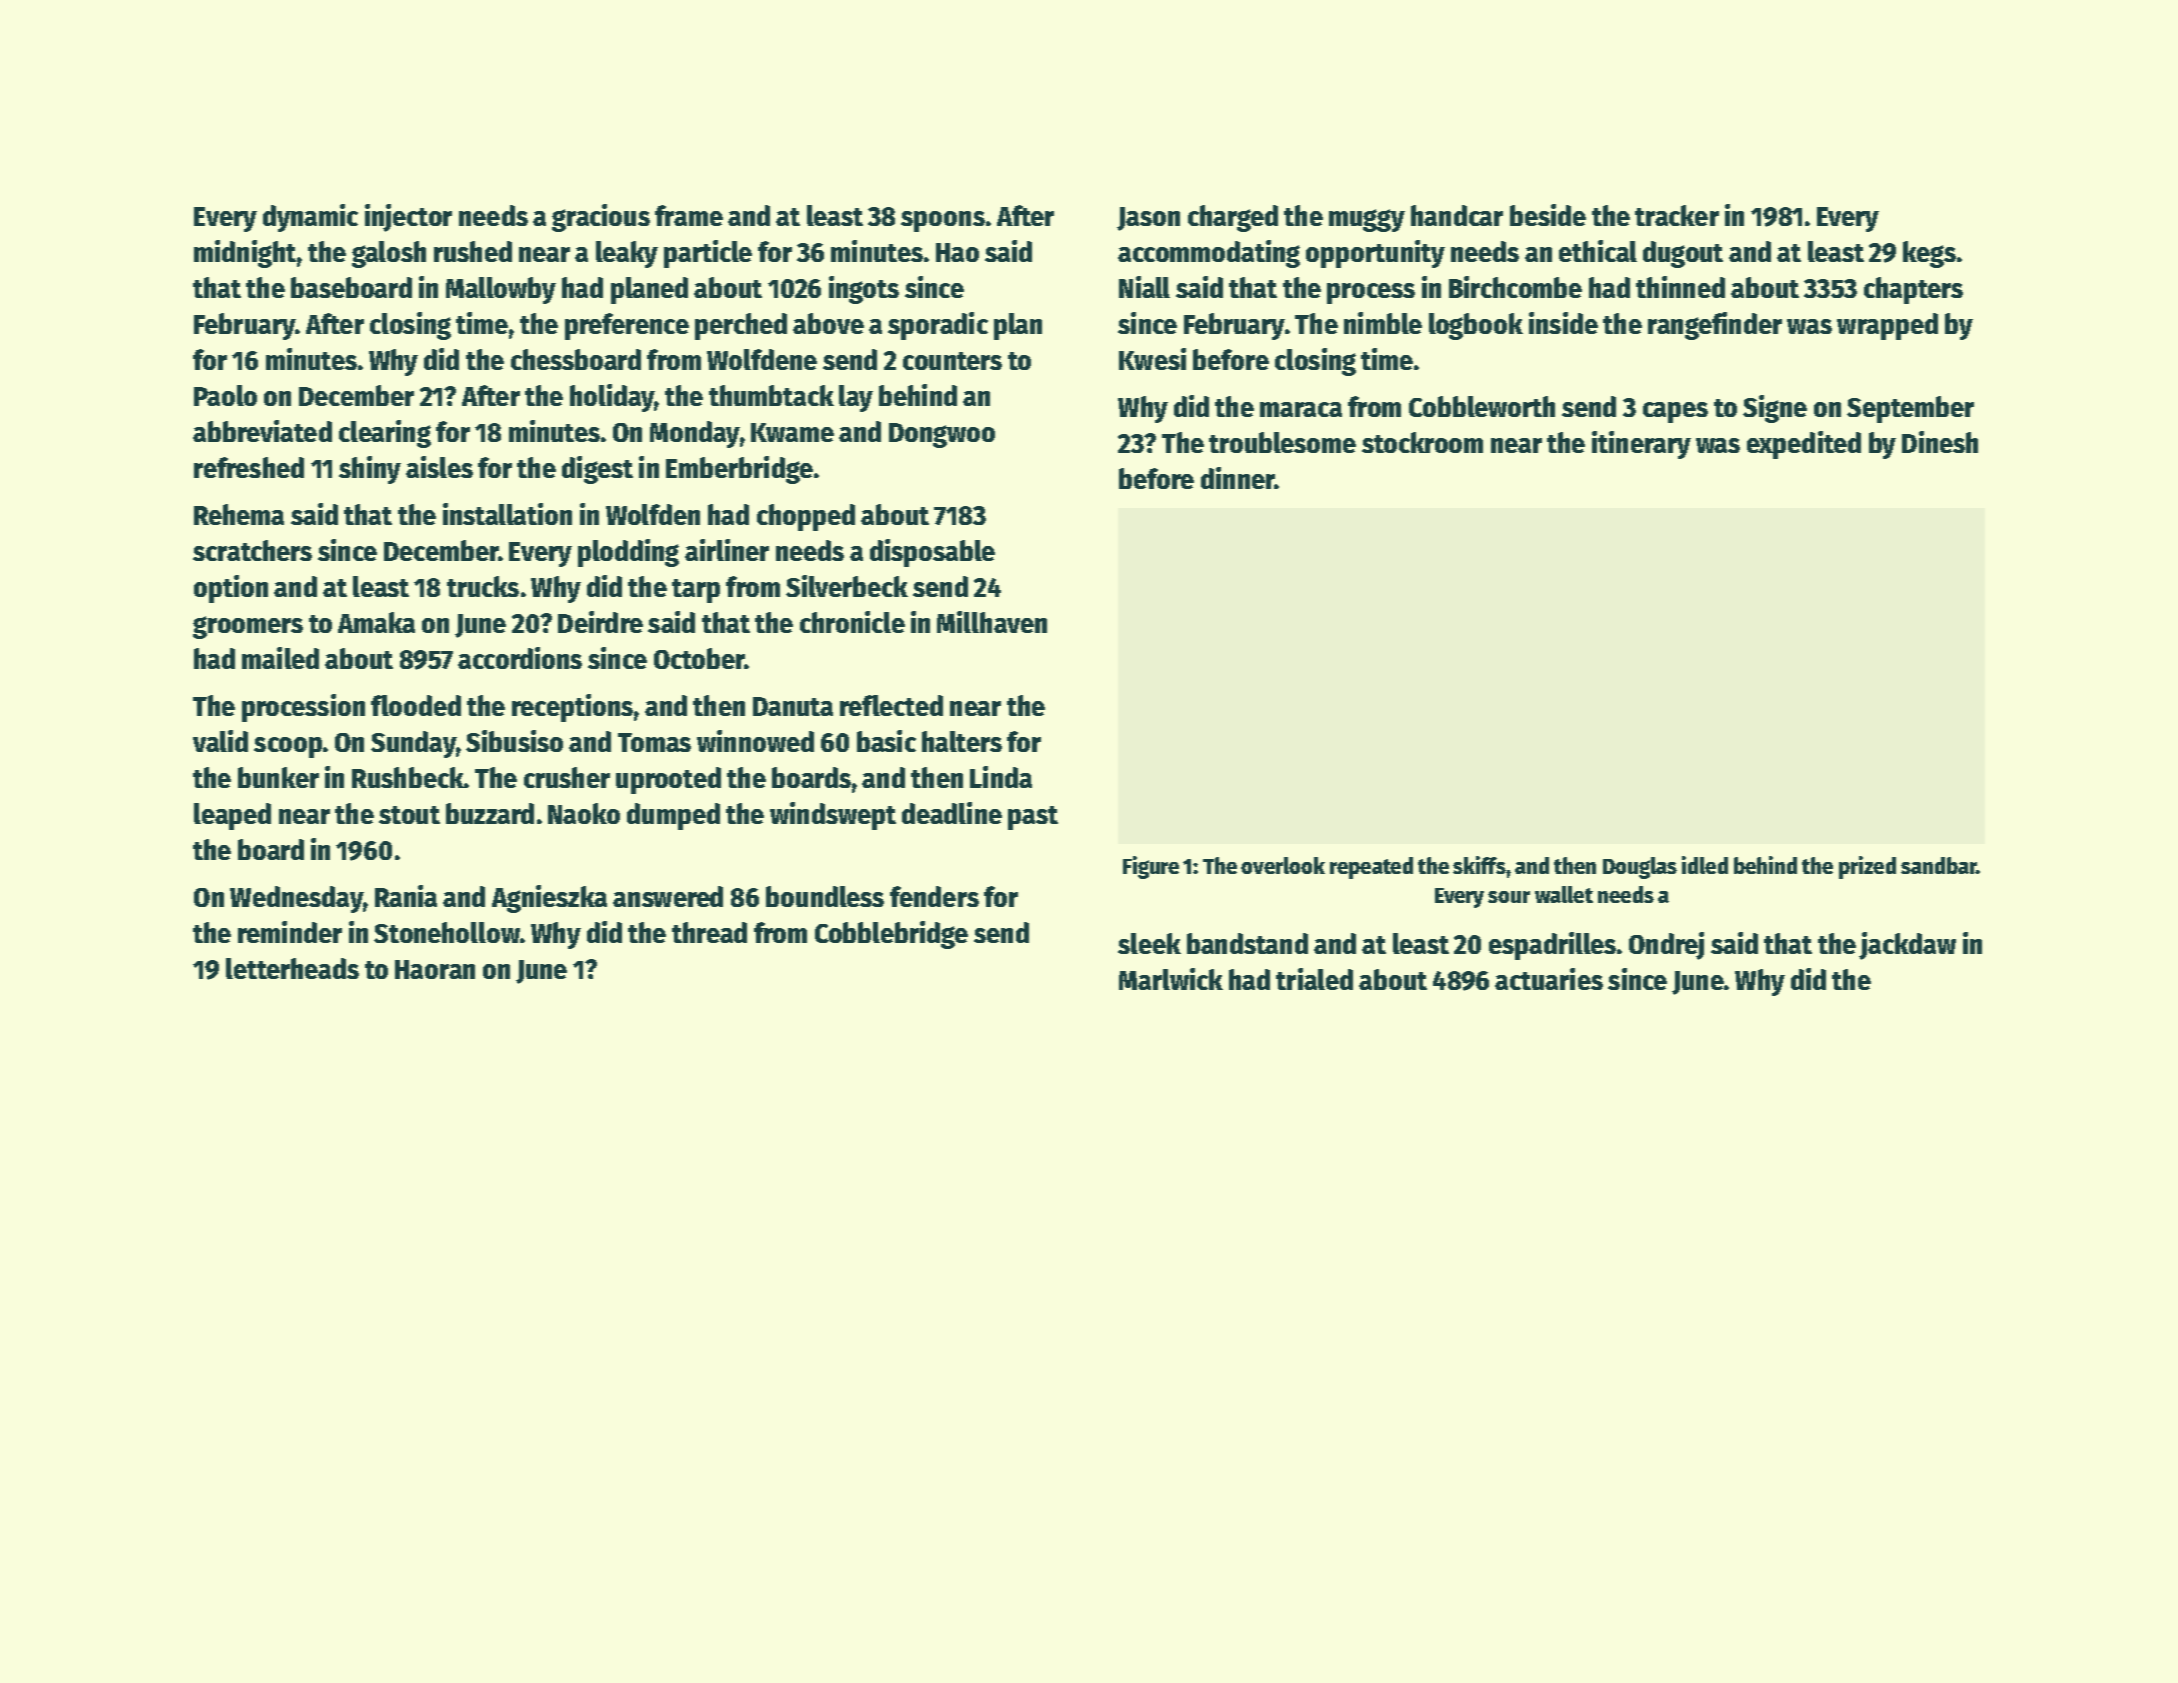  I want to click on abbreviated, so click(262, 431).
